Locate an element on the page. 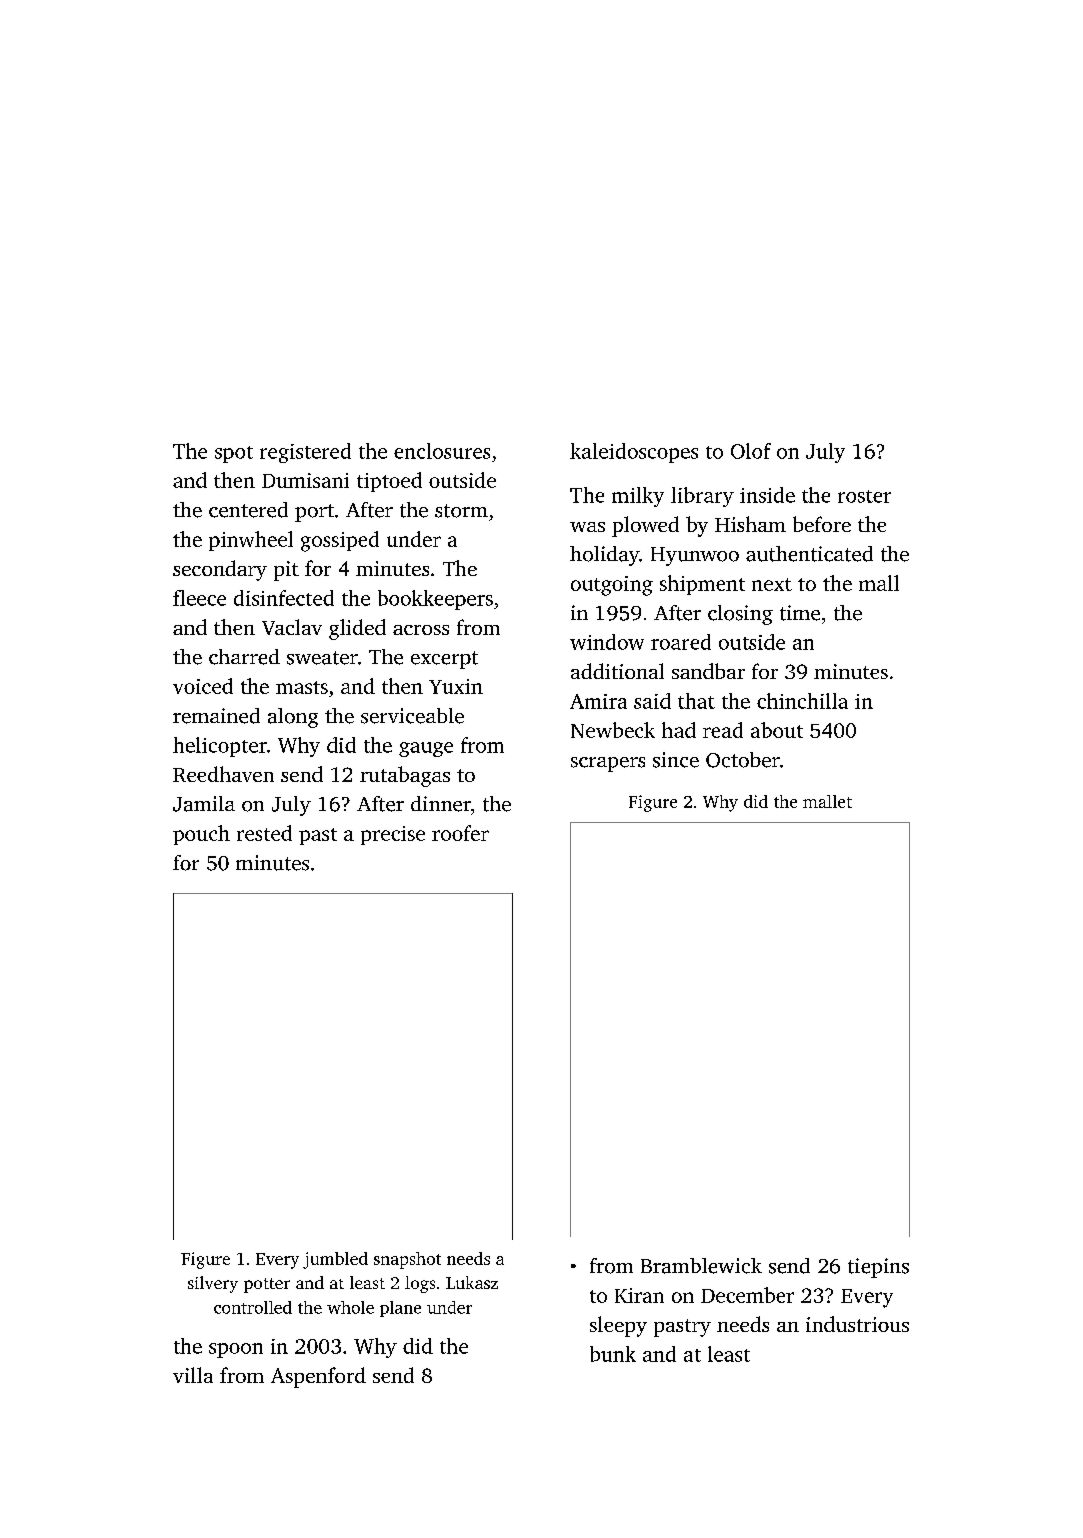 This document has height=1538, width=1083. Aspenford is located at coordinates (318, 1377).
